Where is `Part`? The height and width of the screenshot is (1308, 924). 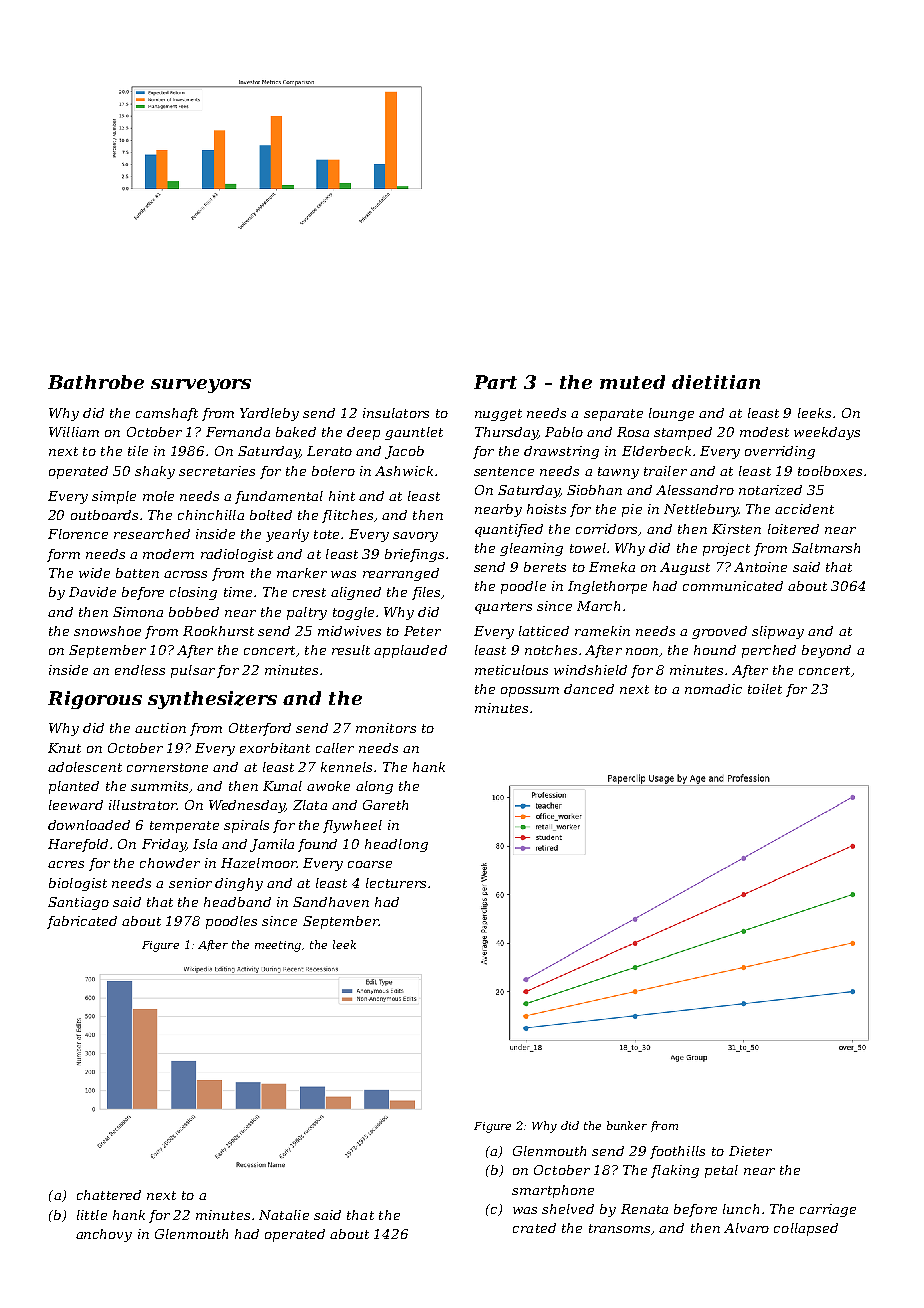
Part is located at coordinates (495, 382).
